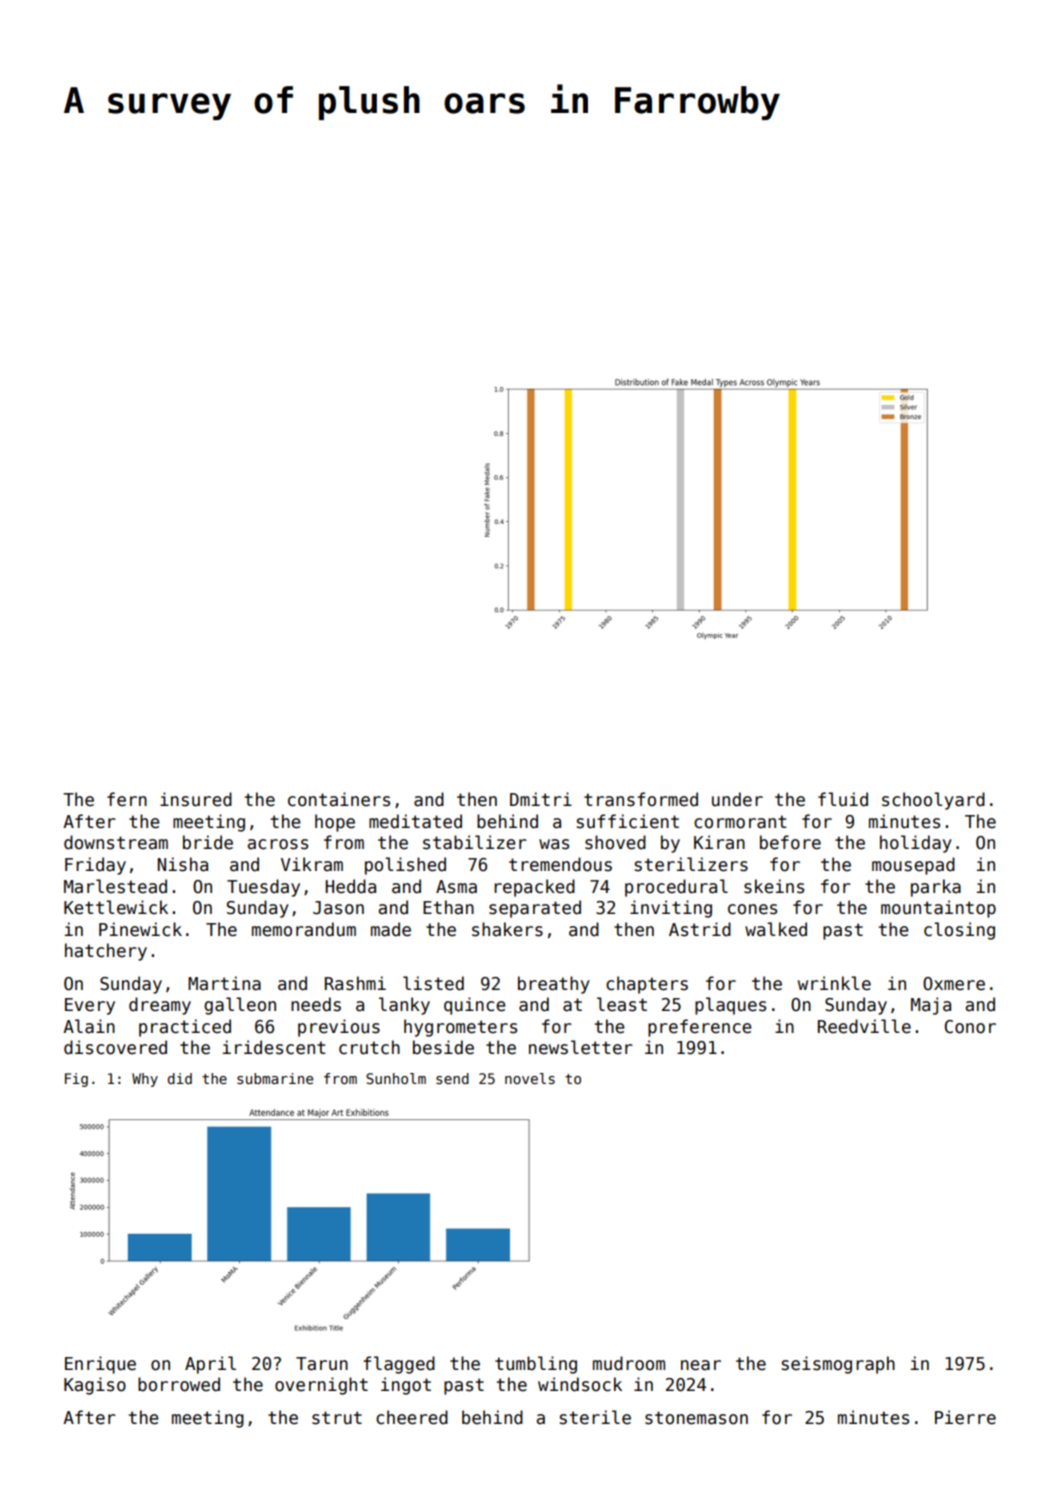 Image resolution: width=1060 pixels, height=1506 pixels. Describe the element at coordinates (536, 1365) in the image. I see `tumbling` at that location.
